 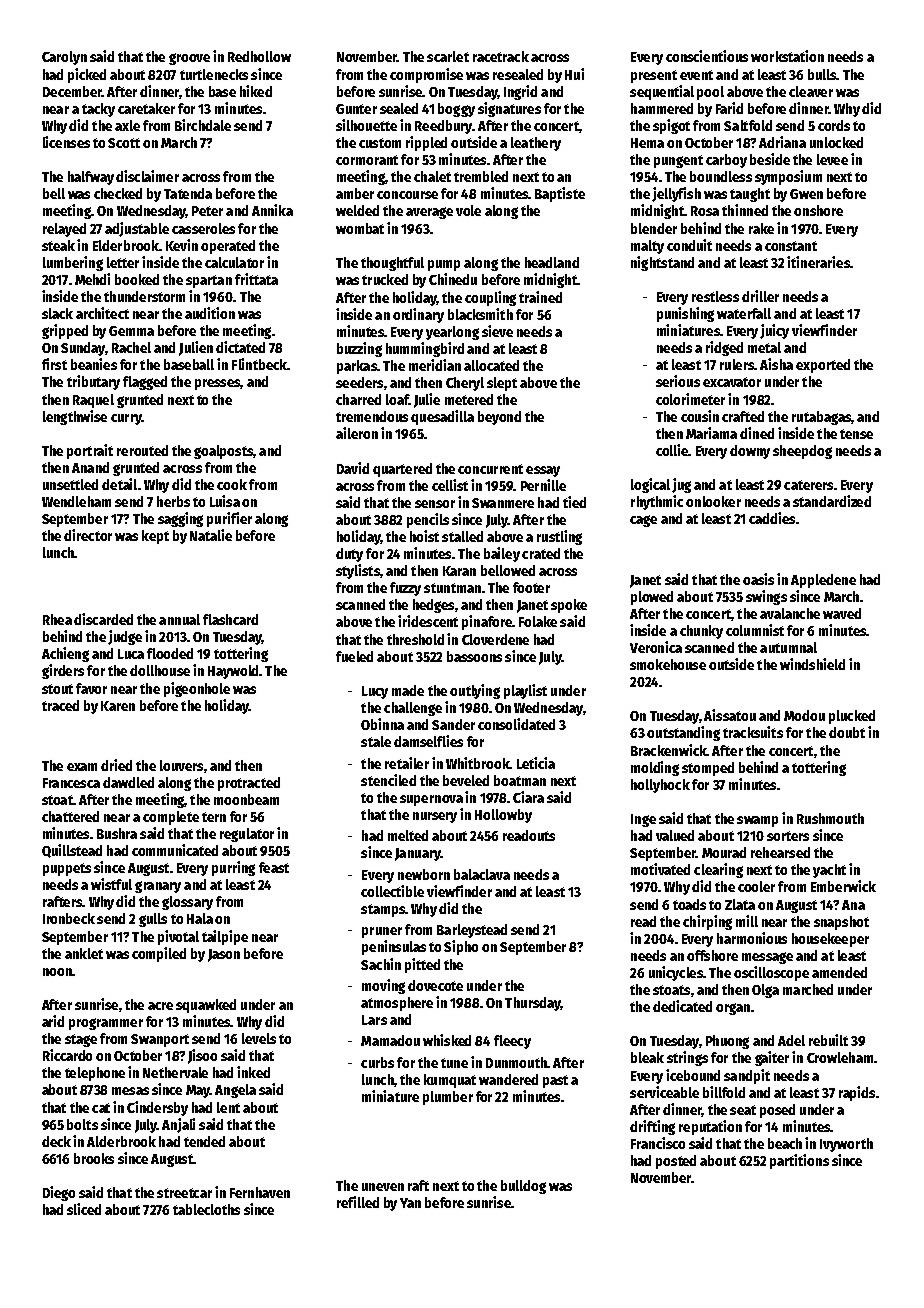 What do you see at coordinates (448, 56) in the screenshot?
I see `scarlet` at bounding box center [448, 56].
